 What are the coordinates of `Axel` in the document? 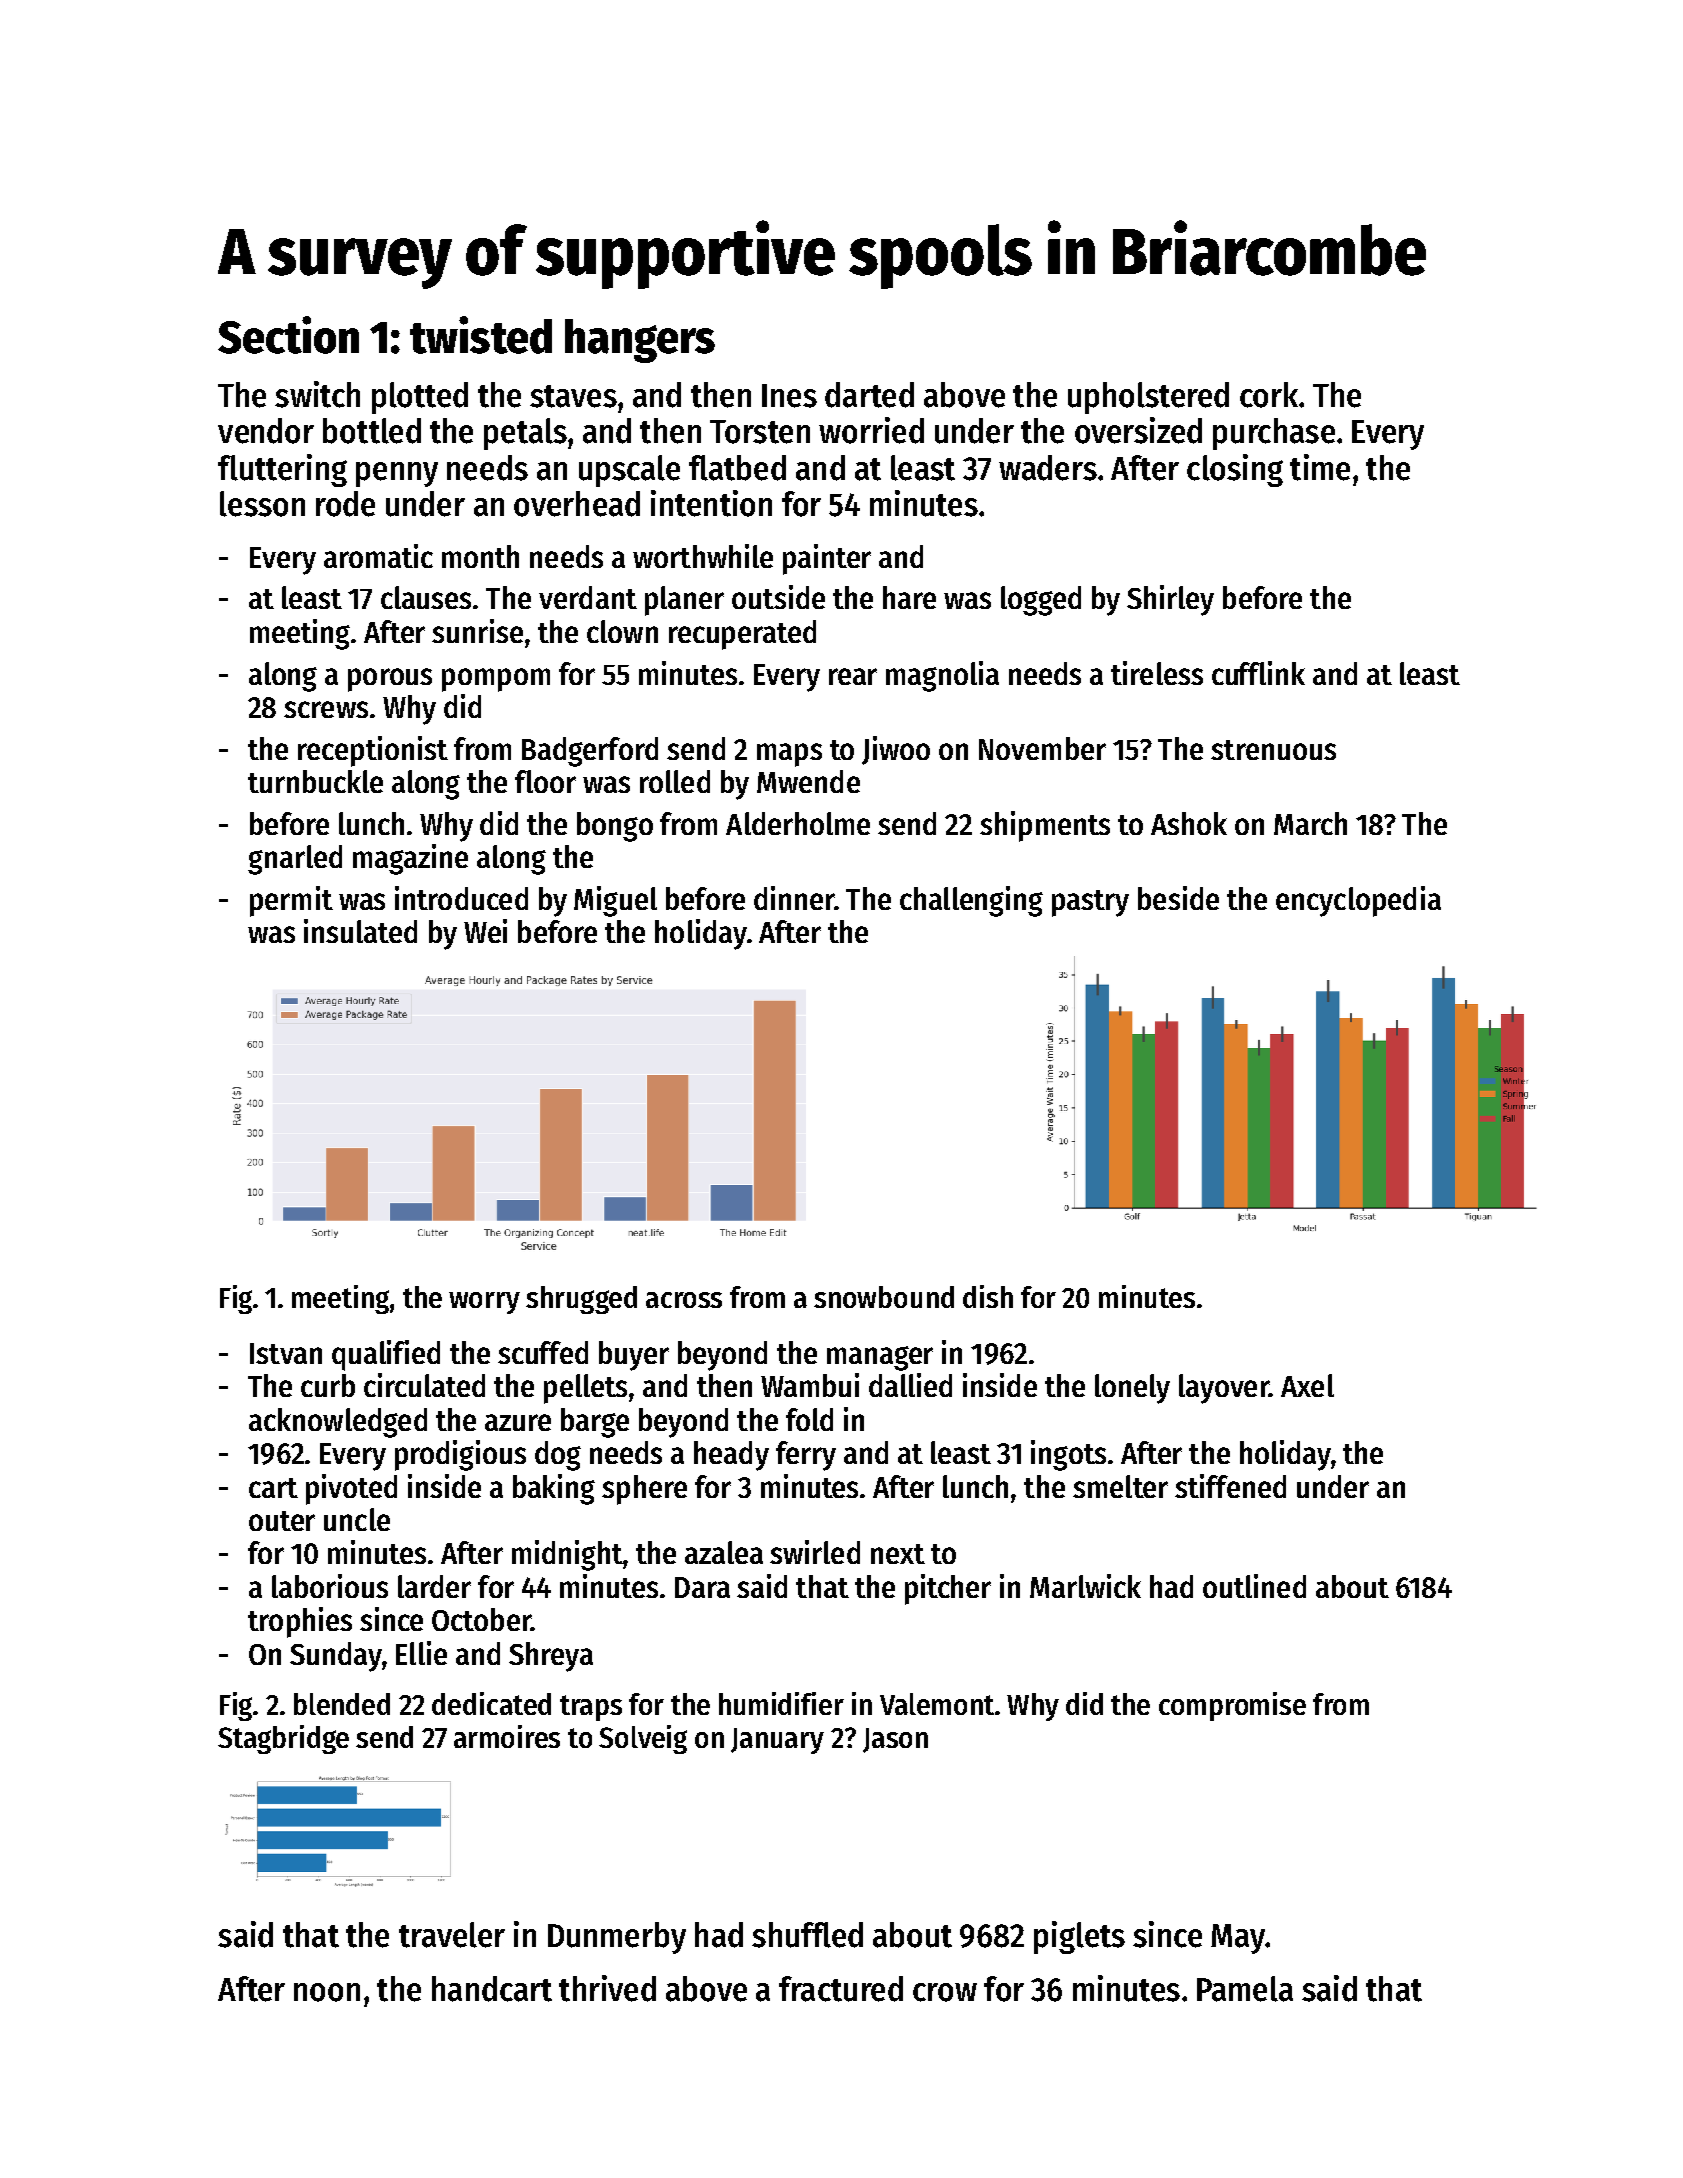 It's located at (1307, 1385).
